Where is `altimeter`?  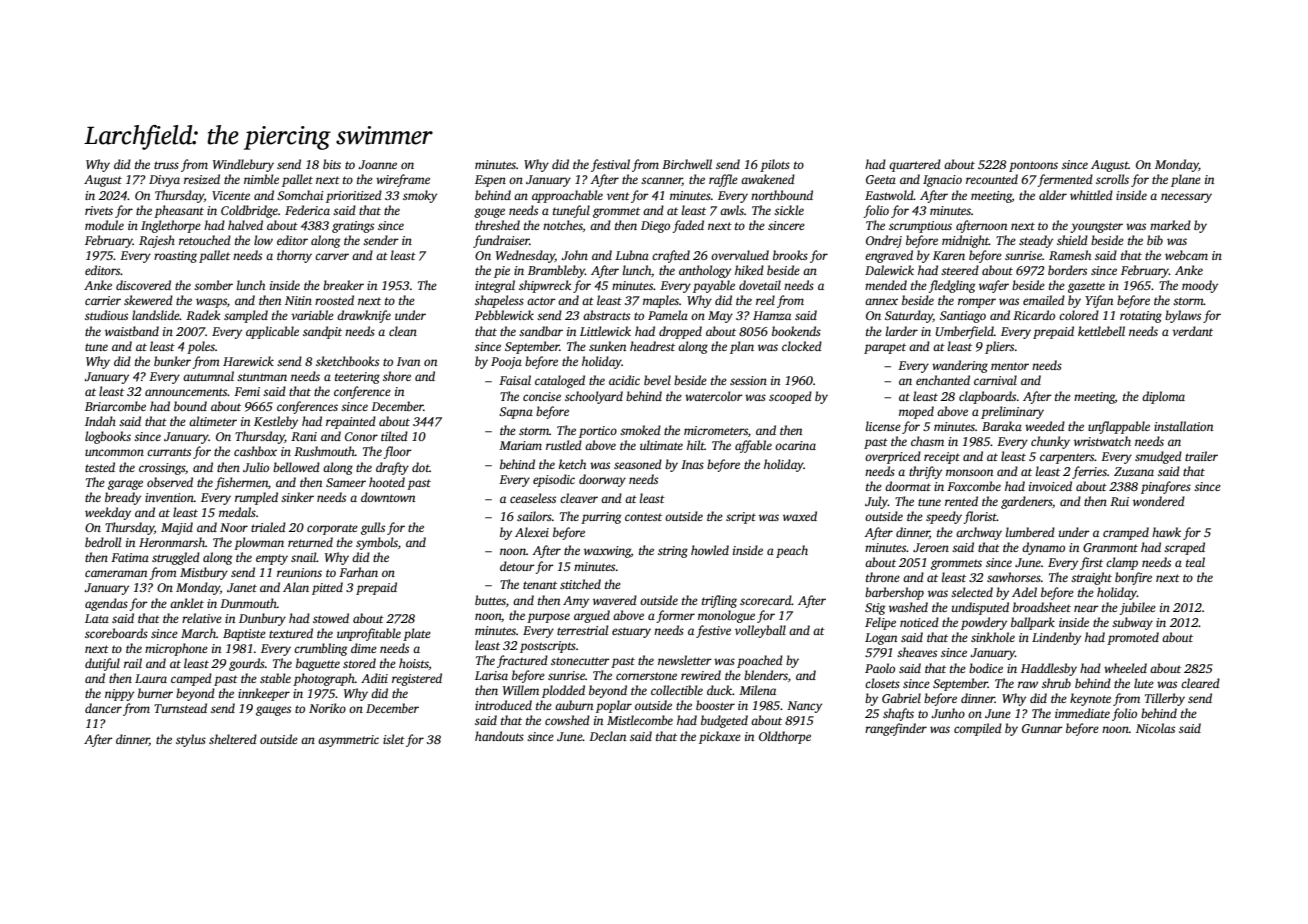
altimeter is located at coordinates (213, 421).
